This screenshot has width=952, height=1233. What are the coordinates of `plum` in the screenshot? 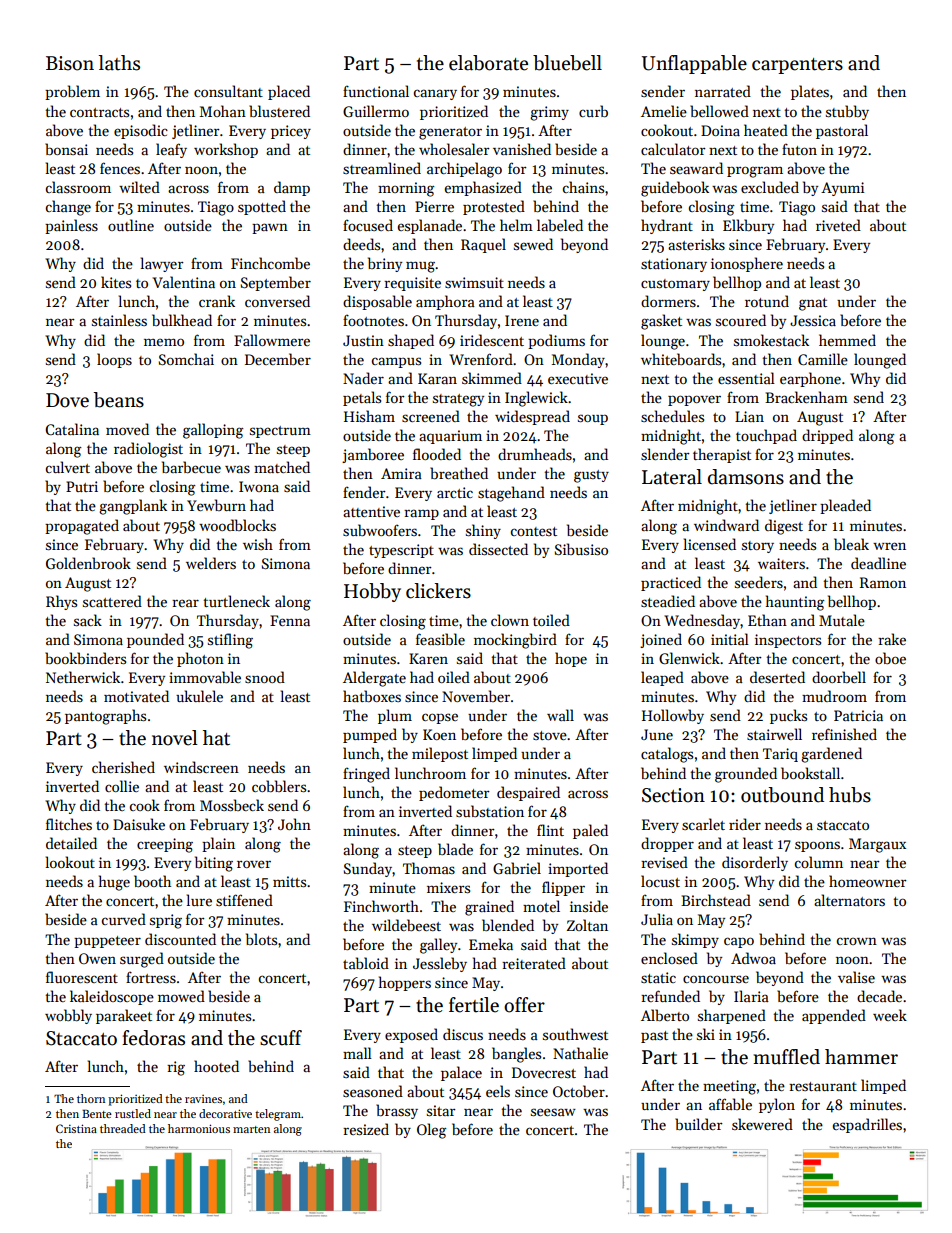 It's located at (395, 716).
